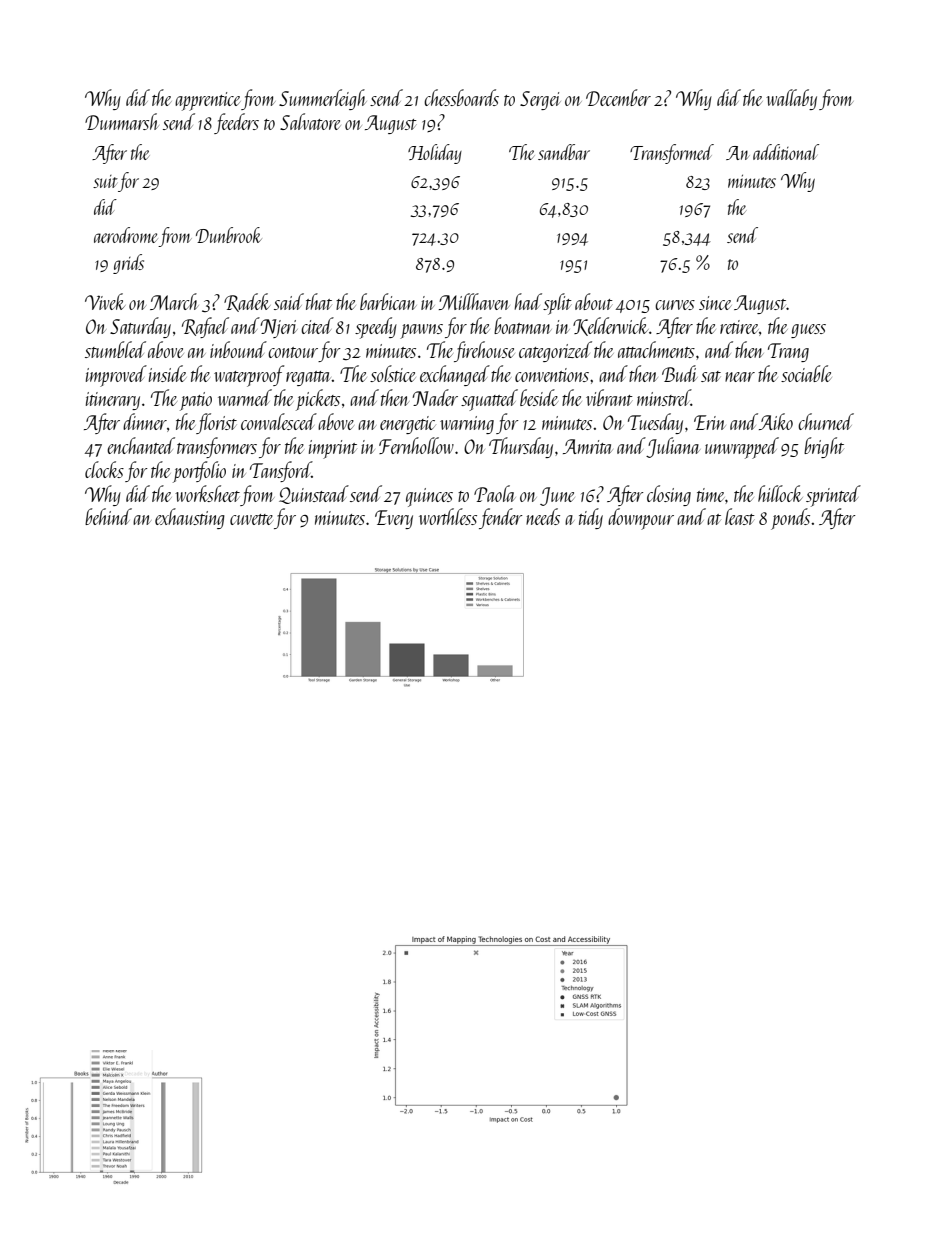 The width and height of the screenshot is (952, 1233). I want to click on cuvette, so click(251, 519).
